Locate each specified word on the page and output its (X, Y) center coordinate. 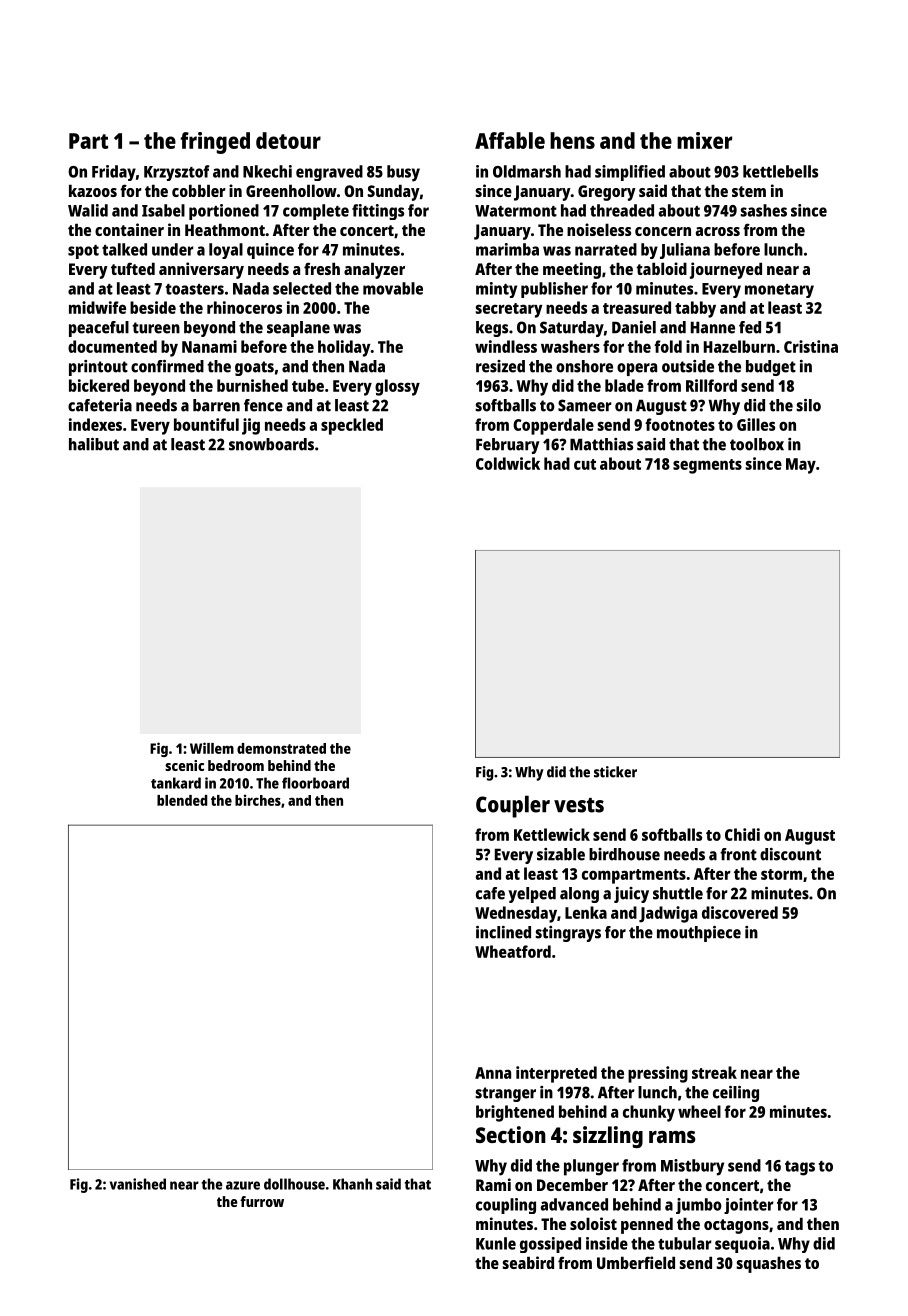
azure (243, 1185)
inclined (503, 932)
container (129, 229)
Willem (212, 748)
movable (393, 288)
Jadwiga (668, 914)
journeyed (726, 270)
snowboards (271, 444)
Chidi (742, 834)
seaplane (298, 329)
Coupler (513, 806)
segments (707, 466)
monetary (779, 291)
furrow (262, 1201)
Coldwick (508, 463)
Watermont (516, 211)
